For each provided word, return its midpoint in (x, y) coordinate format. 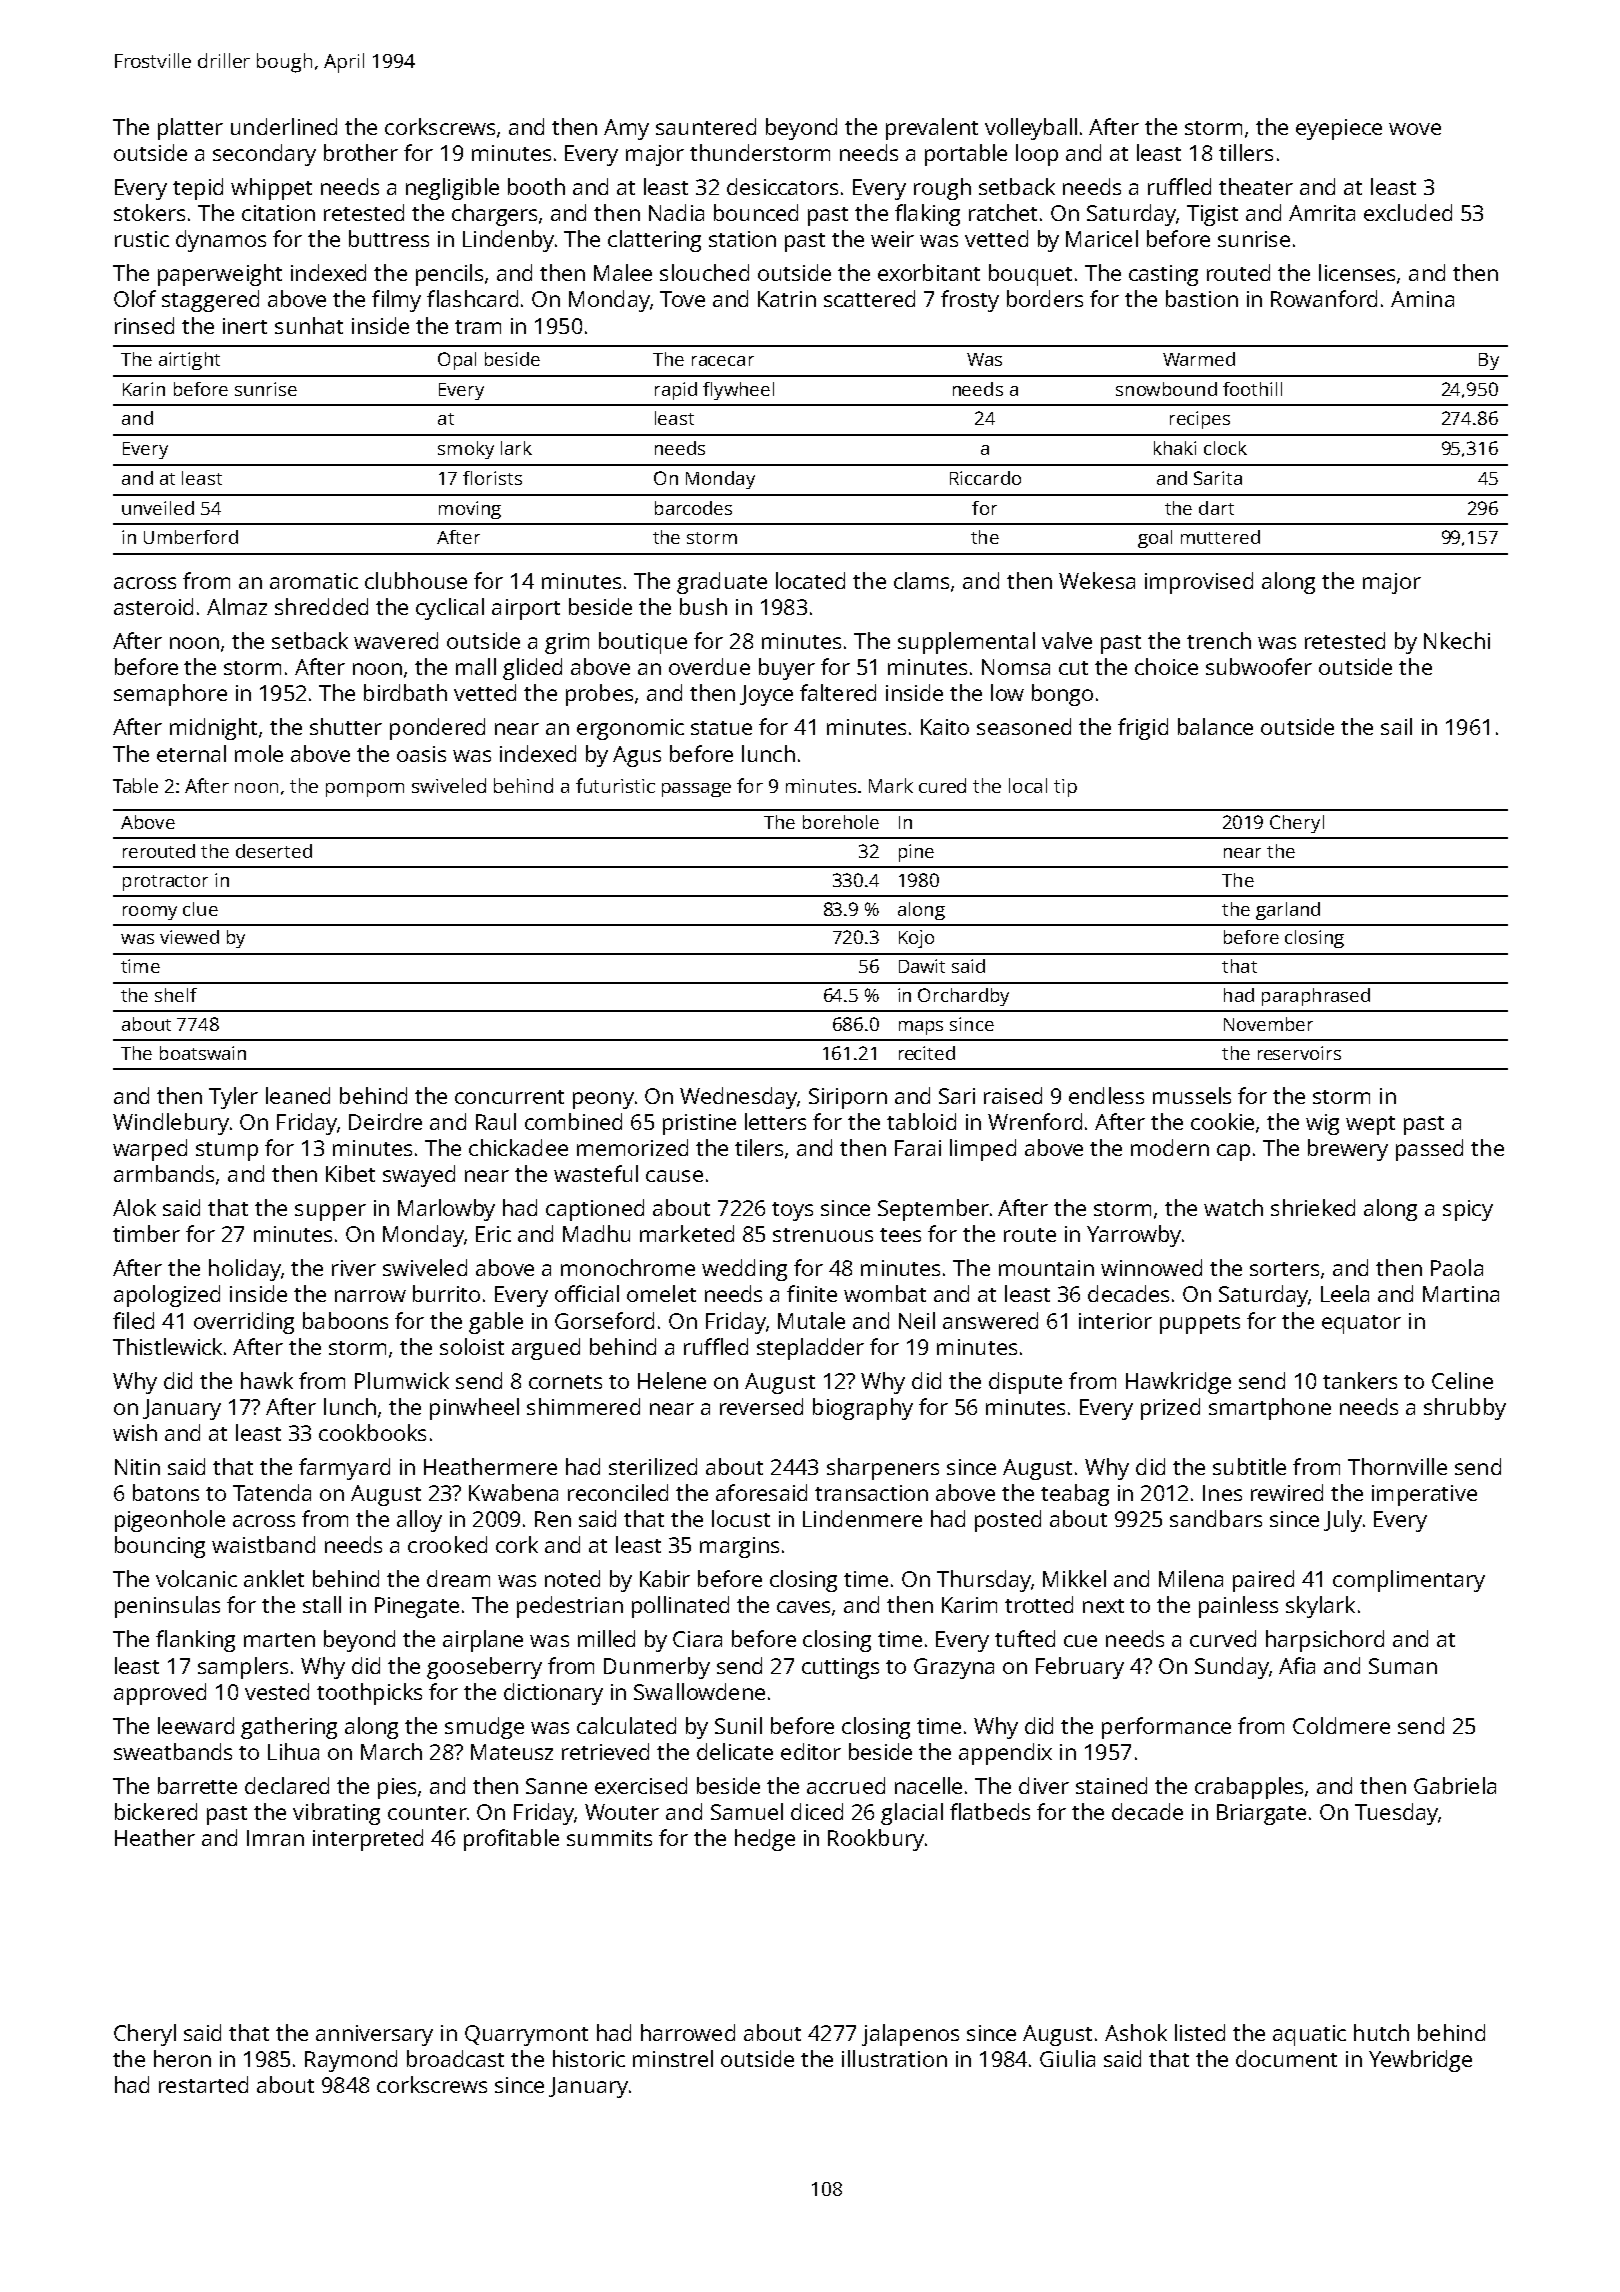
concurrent (509, 1097)
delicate (735, 1751)
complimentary (1409, 1581)
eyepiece (1339, 129)
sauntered (706, 126)
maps (921, 1028)
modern (1170, 1147)
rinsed (144, 325)
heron (182, 2058)
